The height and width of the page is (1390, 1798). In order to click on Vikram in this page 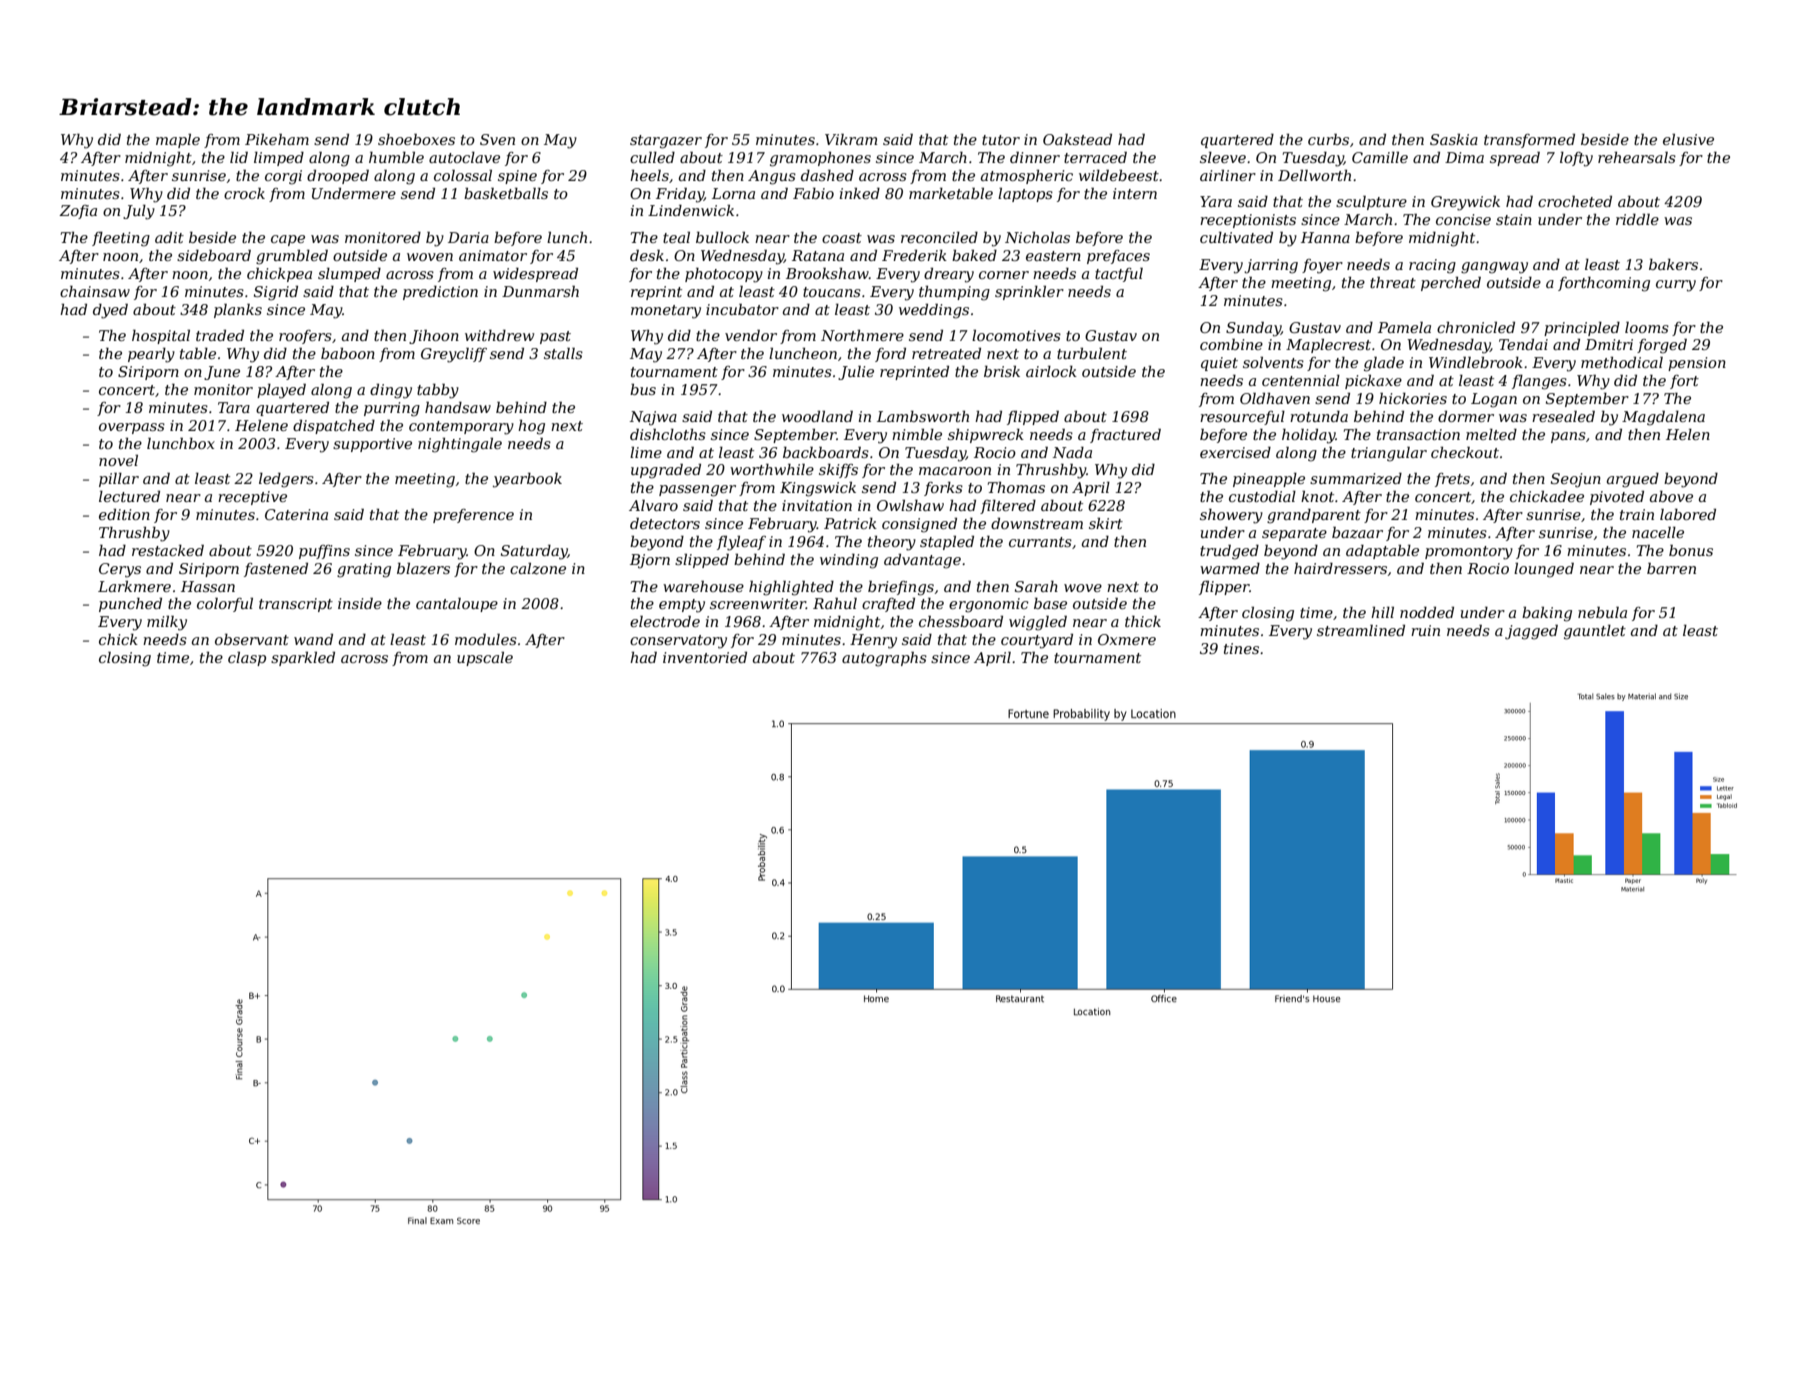, I will do `click(851, 139)`.
